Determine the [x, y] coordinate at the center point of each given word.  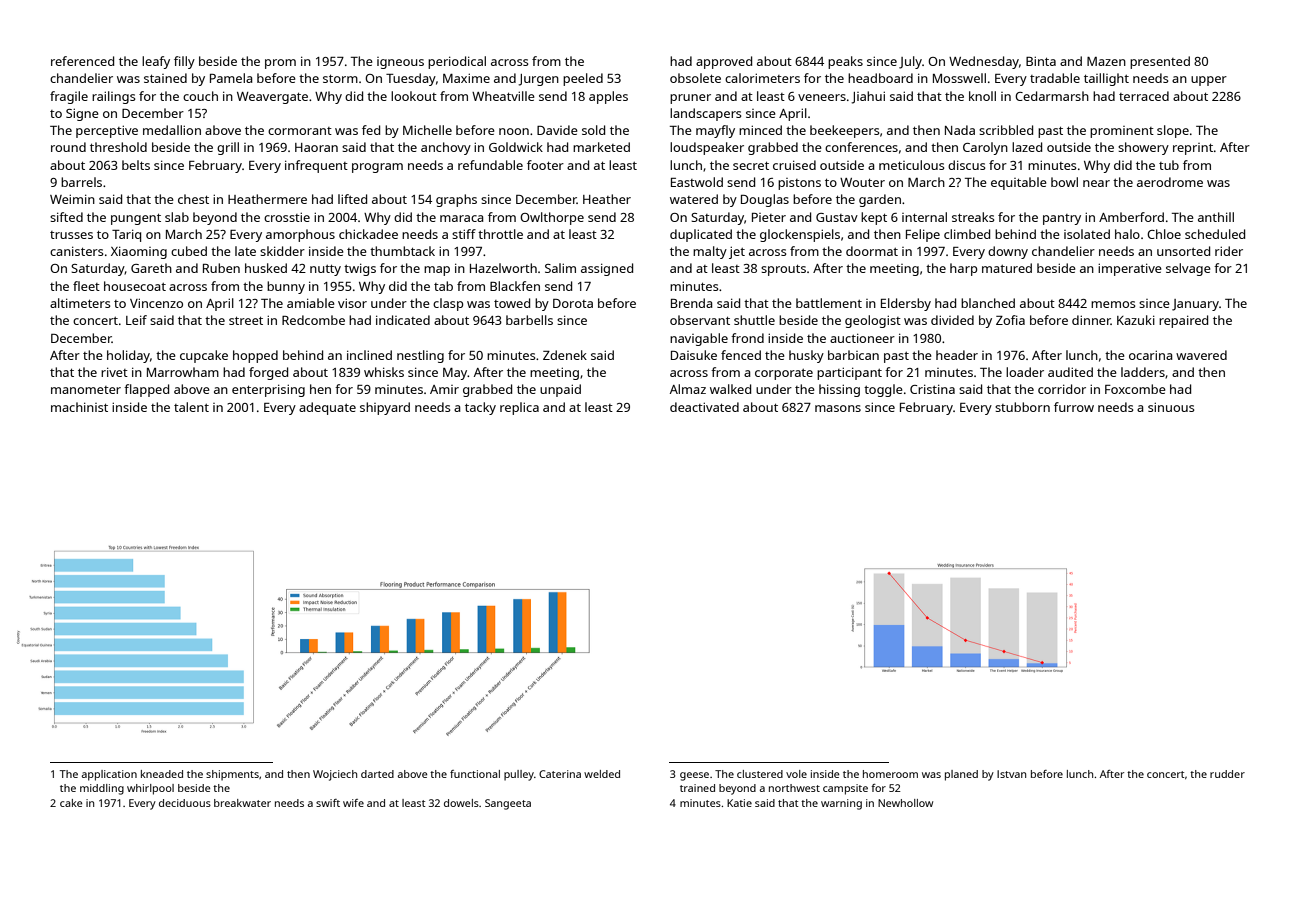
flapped [146, 390]
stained [165, 78]
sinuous [1171, 407]
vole [796, 774]
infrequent [316, 166]
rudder [1227, 774]
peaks [845, 62]
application [109, 775]
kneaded [162, 774]
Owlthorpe [552, 218]
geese [694, 776]
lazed [1027, 147]
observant [700, 320]
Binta [1041, 61]
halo [1127, 234]
